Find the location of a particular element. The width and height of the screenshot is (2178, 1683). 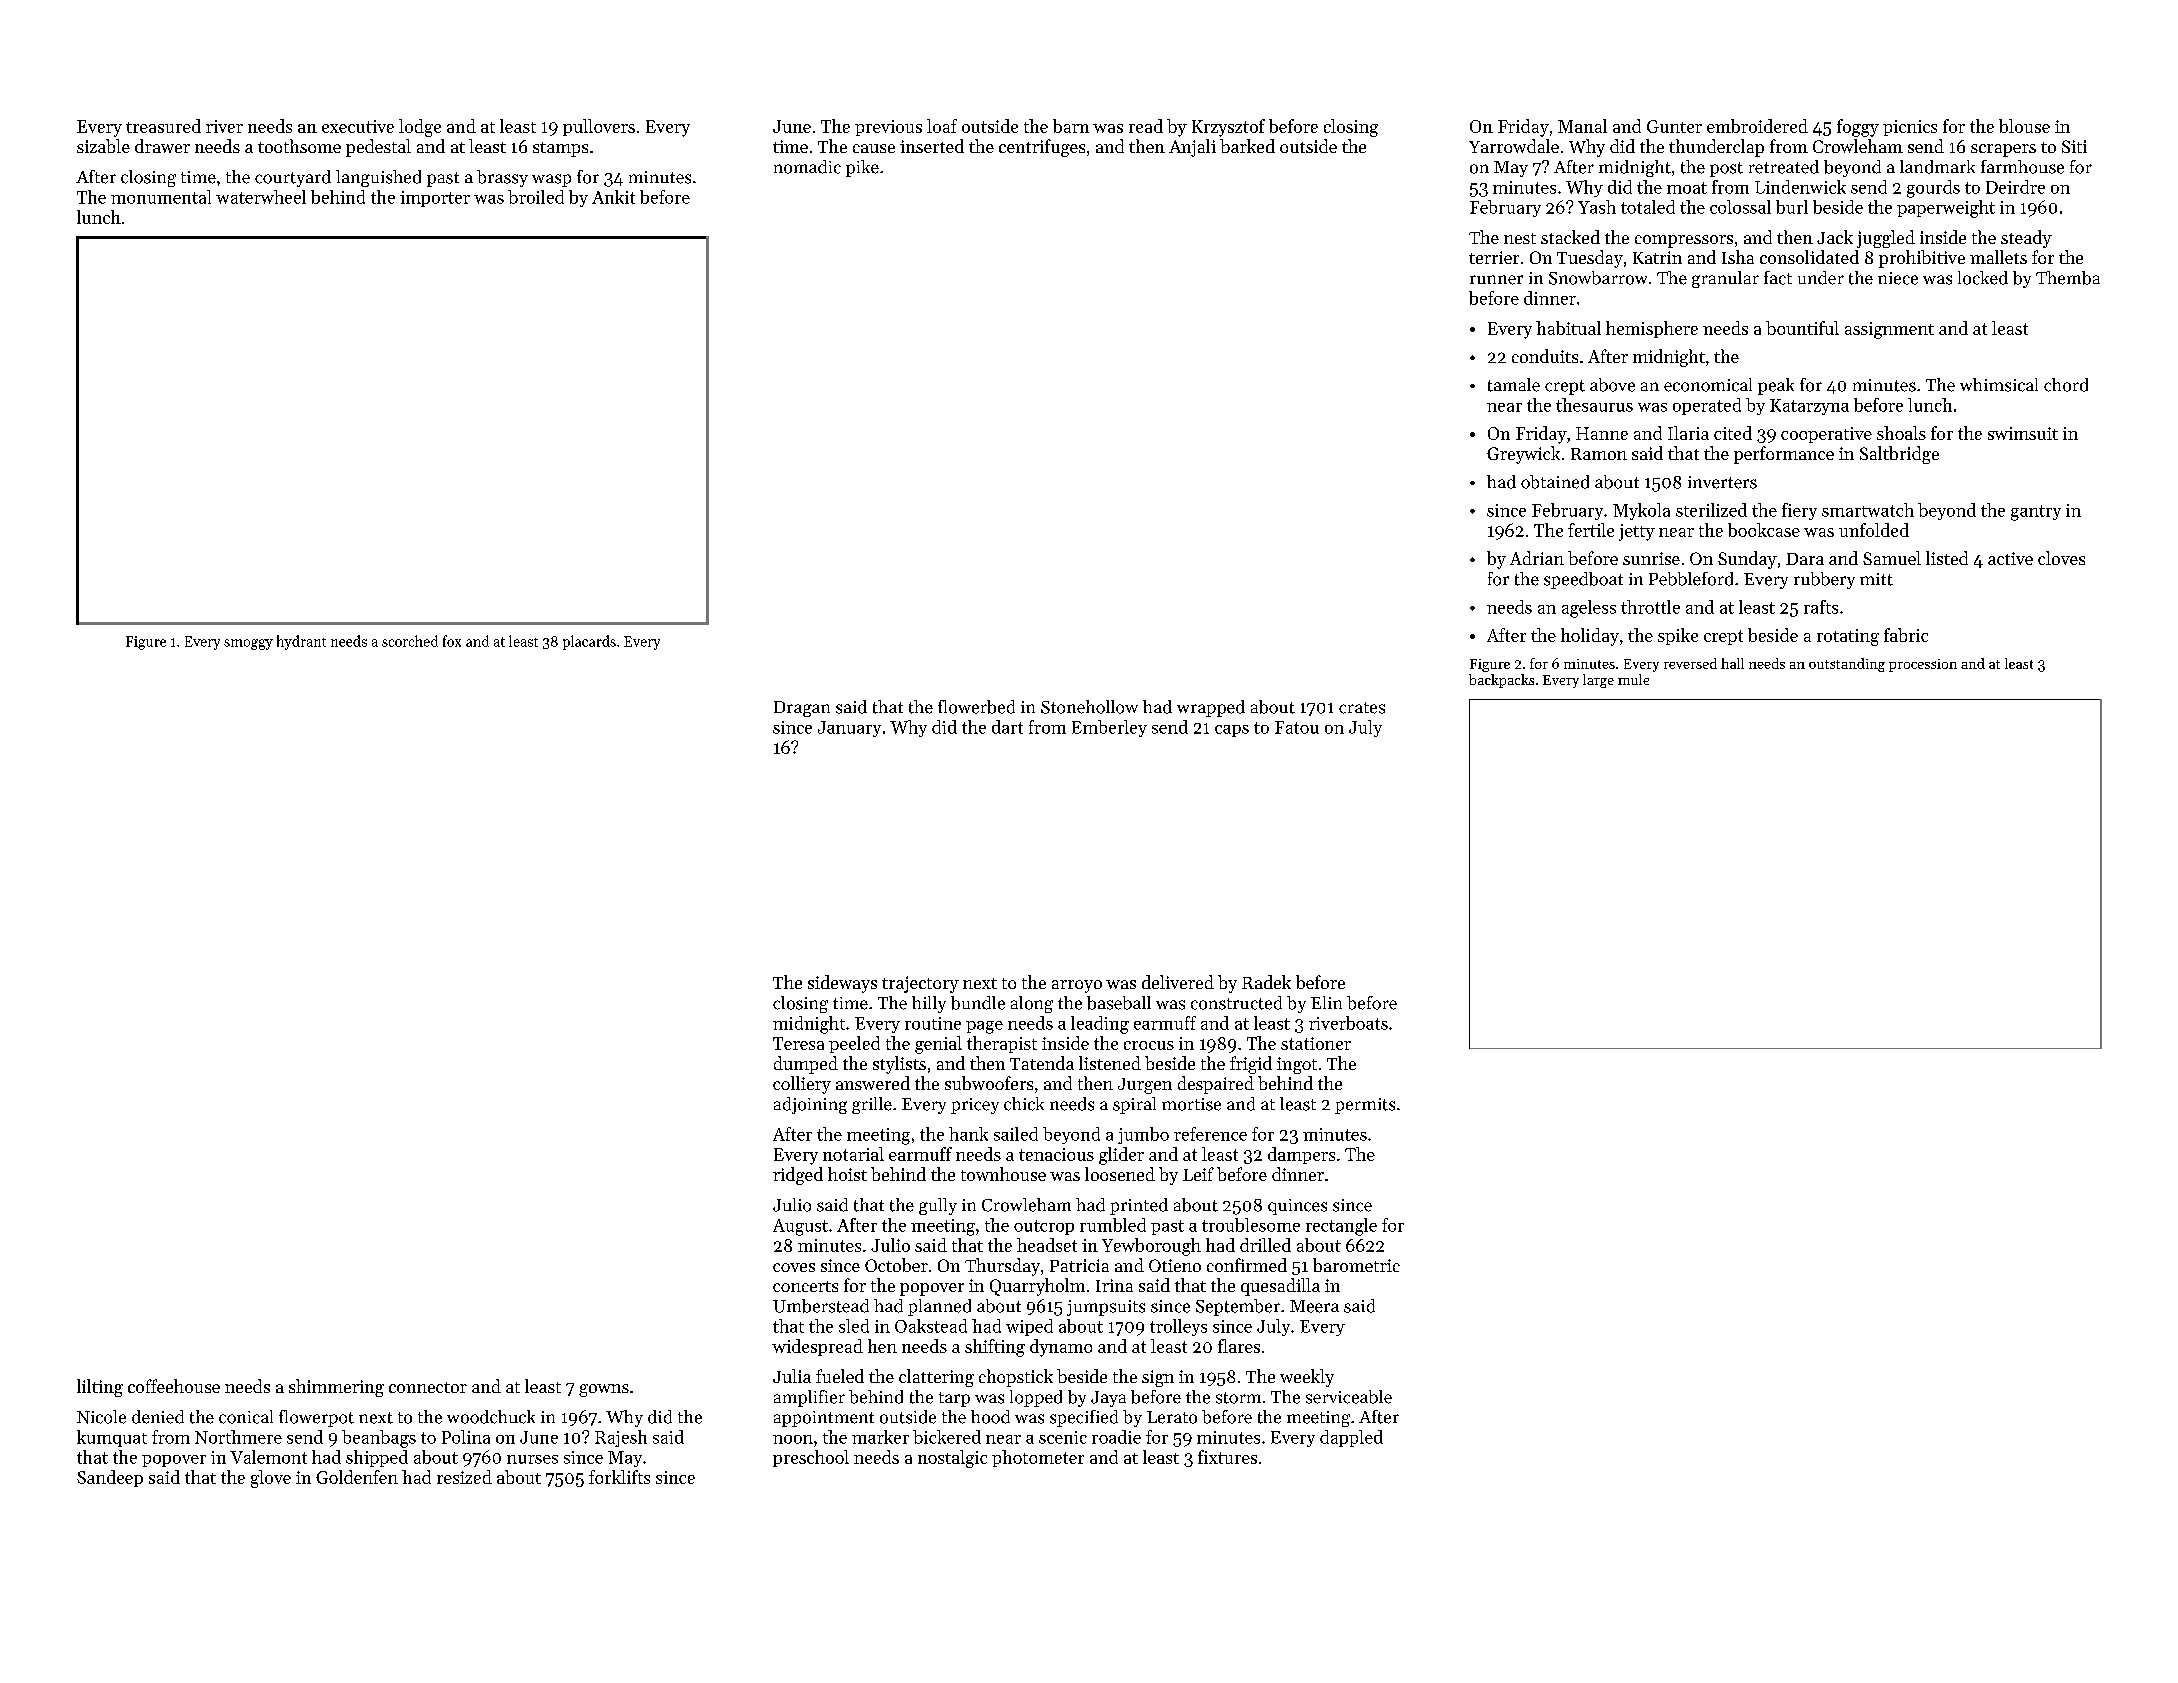

preschool is located at coordinates (811, 1458).
